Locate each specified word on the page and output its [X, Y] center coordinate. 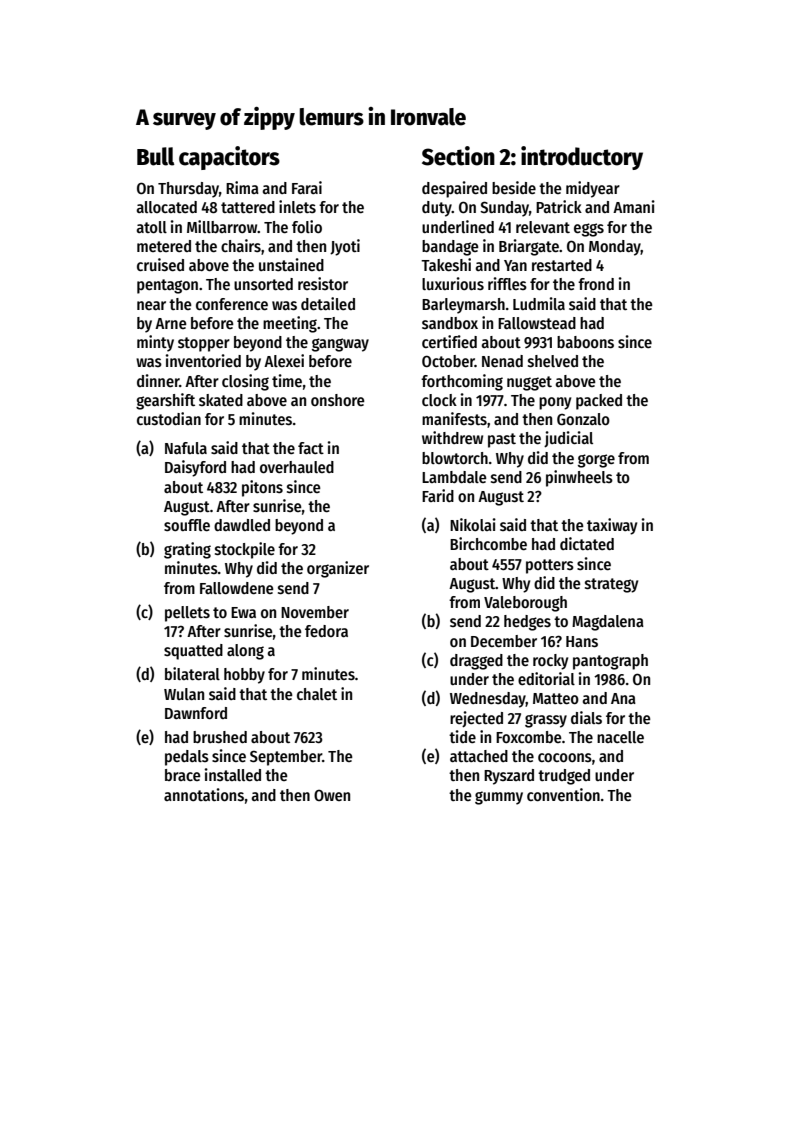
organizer [338, 569]
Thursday [188, 190]
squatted [193, 652]
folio [307, 226]
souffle [187, 525]
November [315, 612]
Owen [332, 795]
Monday [615, 248]
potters [550, 566]
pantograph [610, 662]
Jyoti [345, 247]
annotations [204, 795]
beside [514, 188]
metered [164, 246]
